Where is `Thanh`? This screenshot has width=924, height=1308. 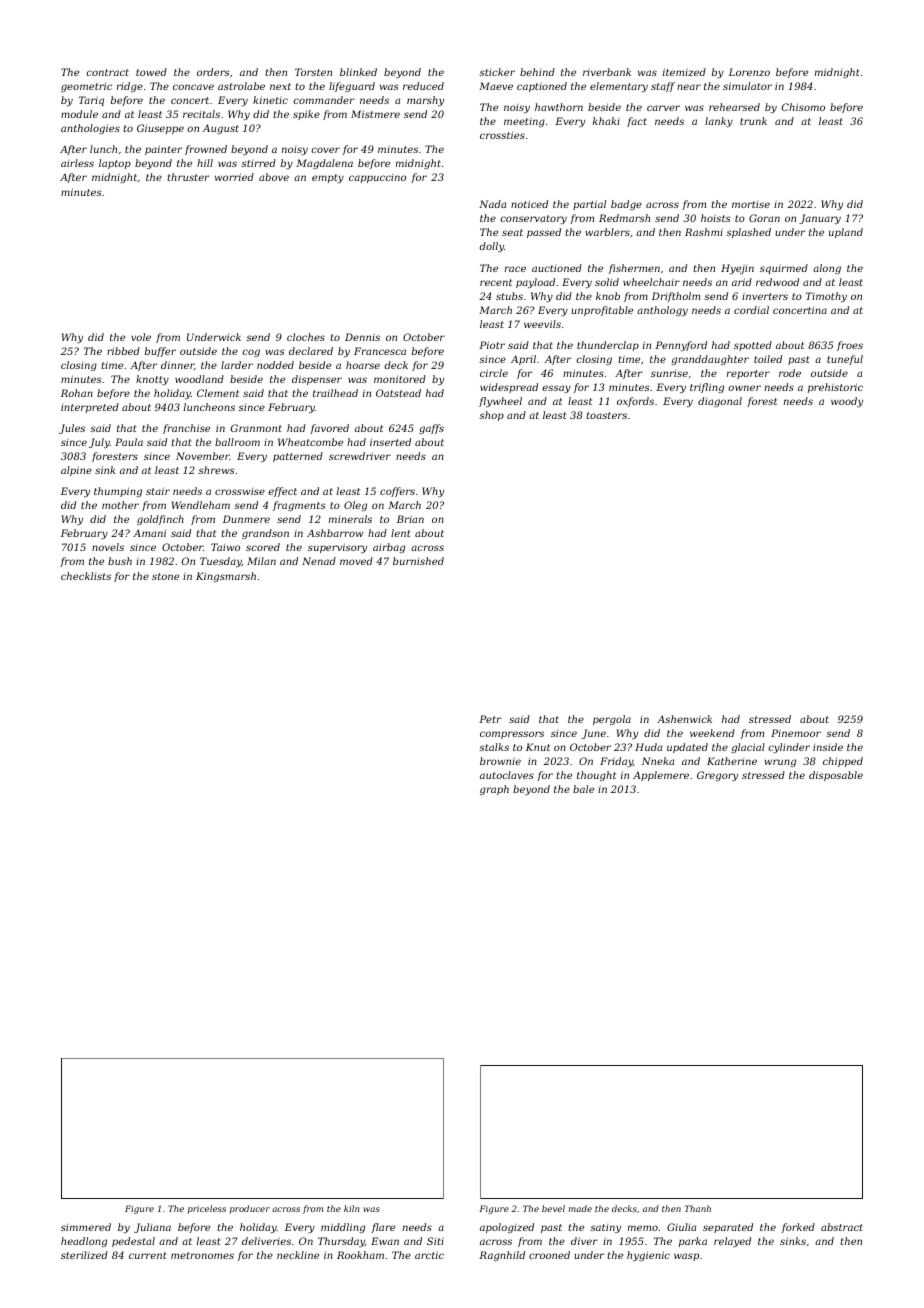
Thanh is located at coordinates (698, 1208).
